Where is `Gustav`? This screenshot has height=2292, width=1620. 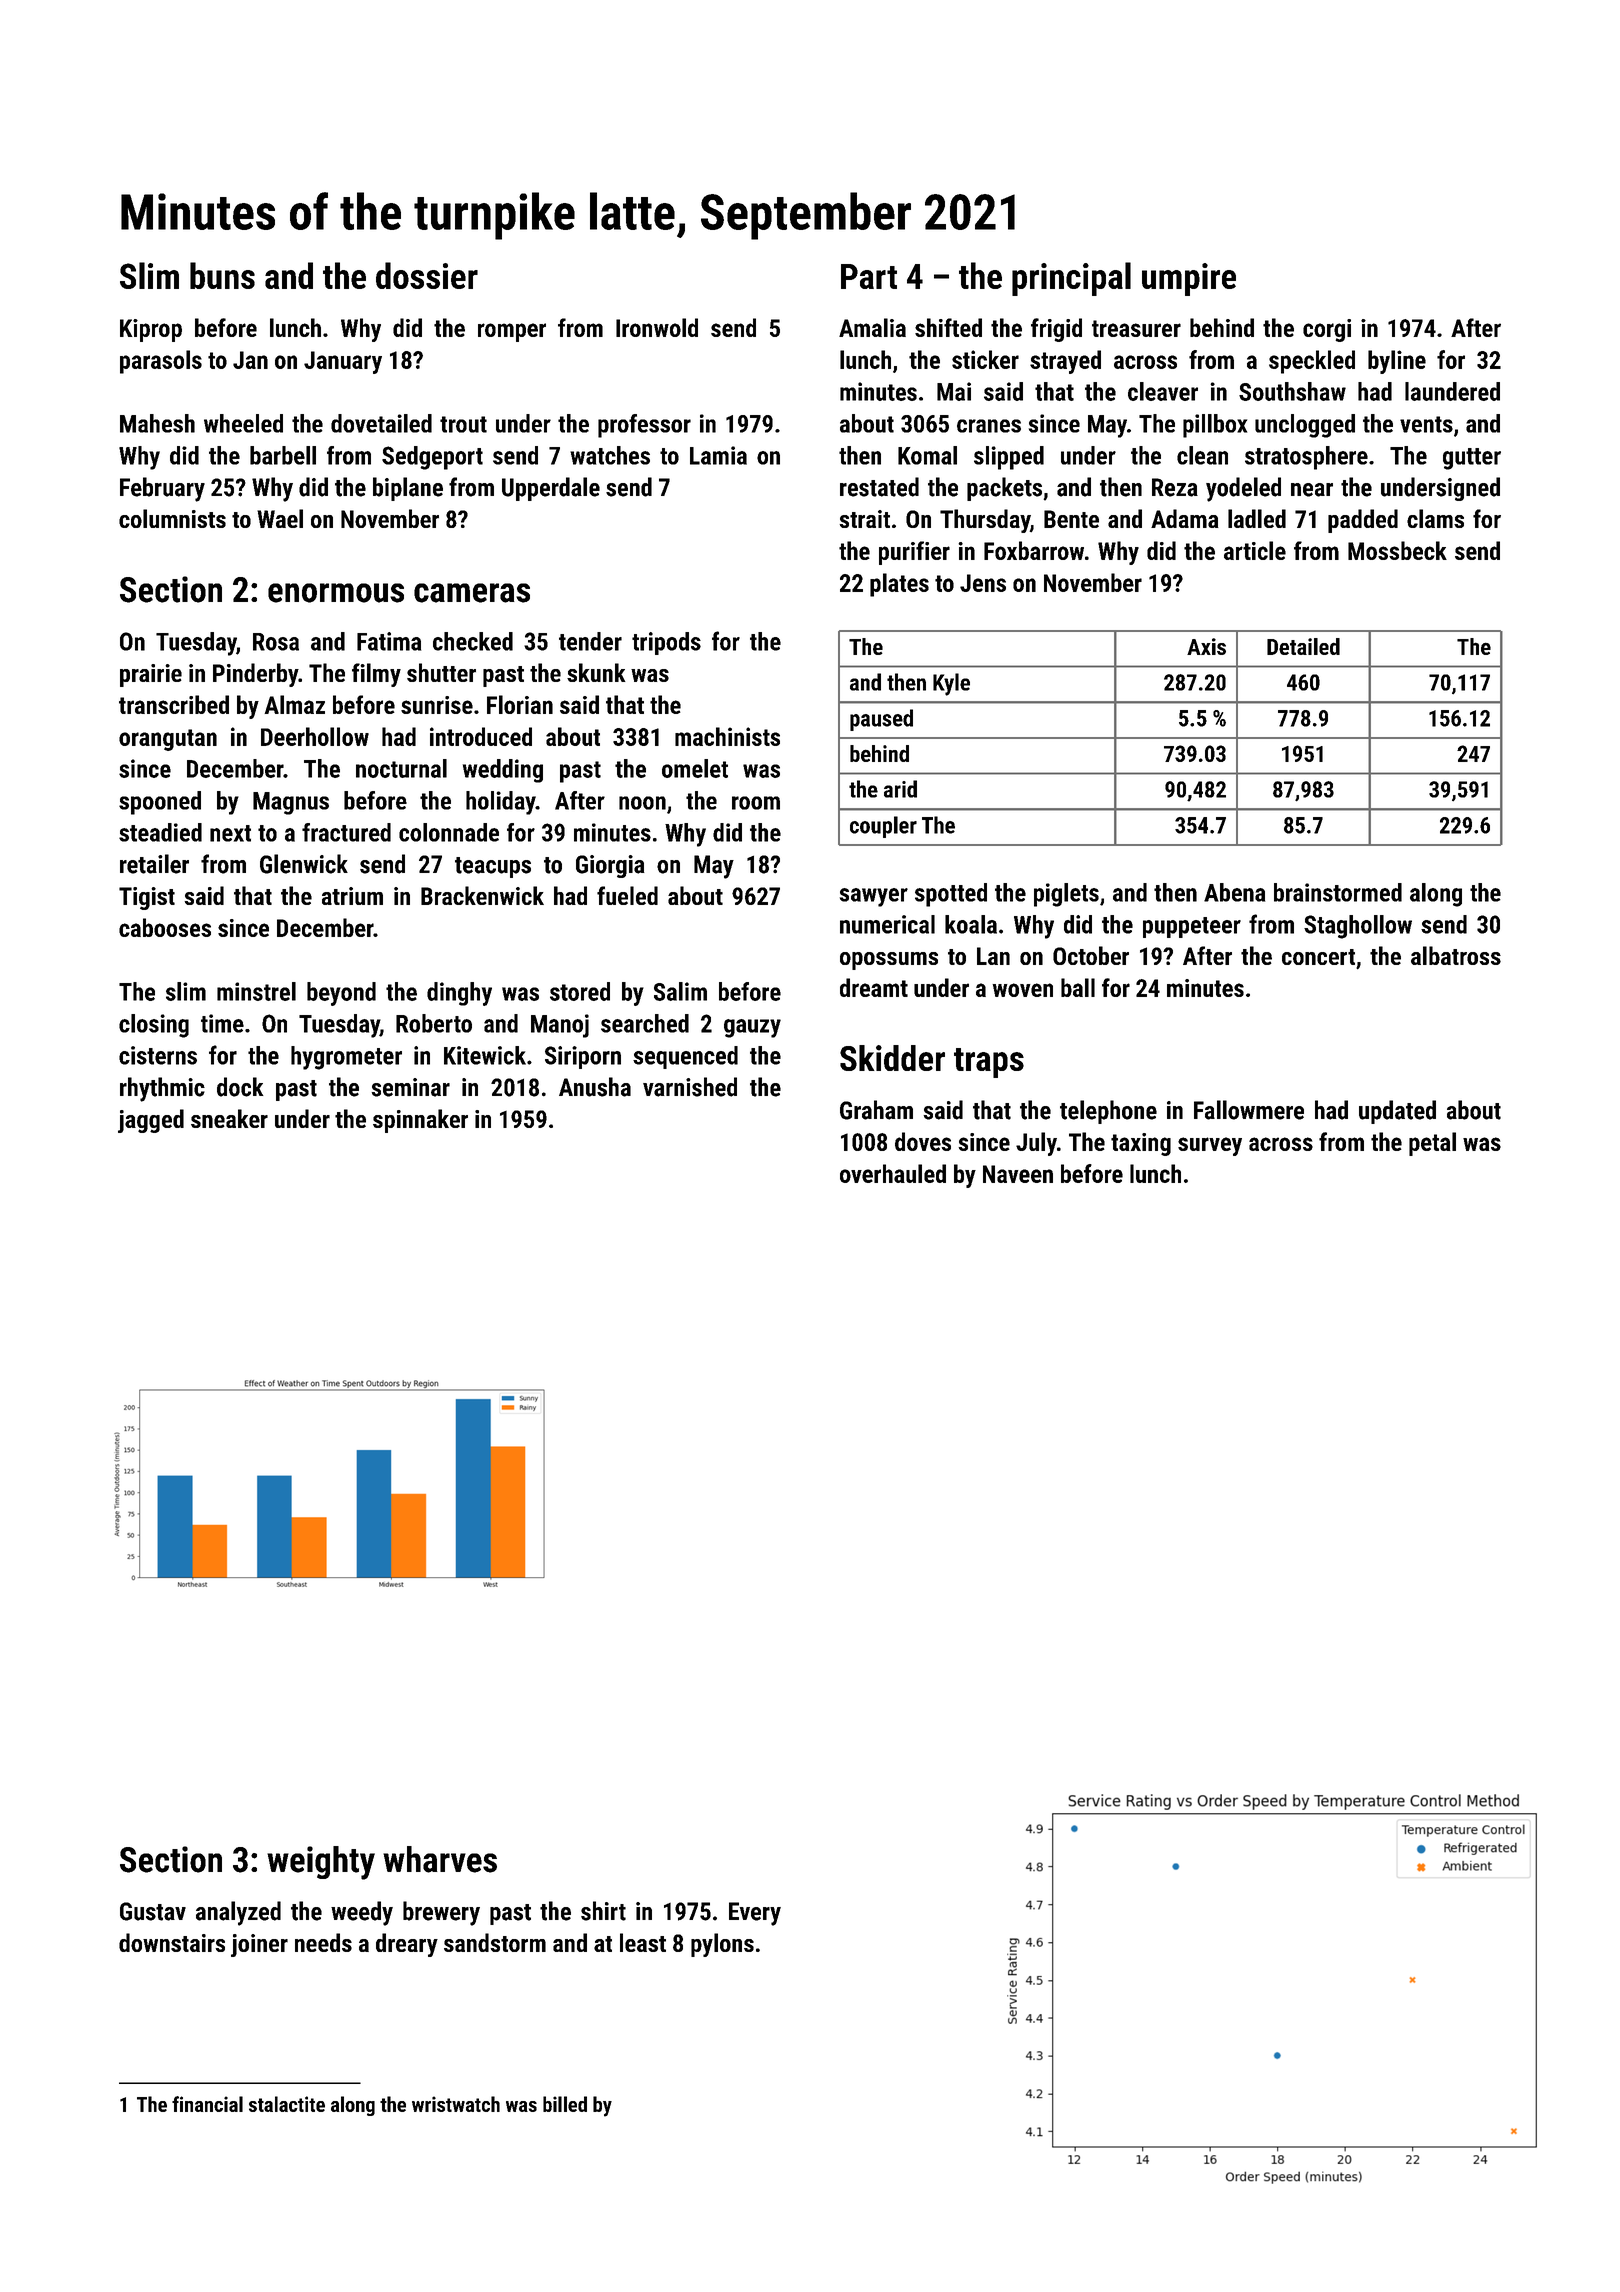
Gustav is located at coordinates (153, 1911).
